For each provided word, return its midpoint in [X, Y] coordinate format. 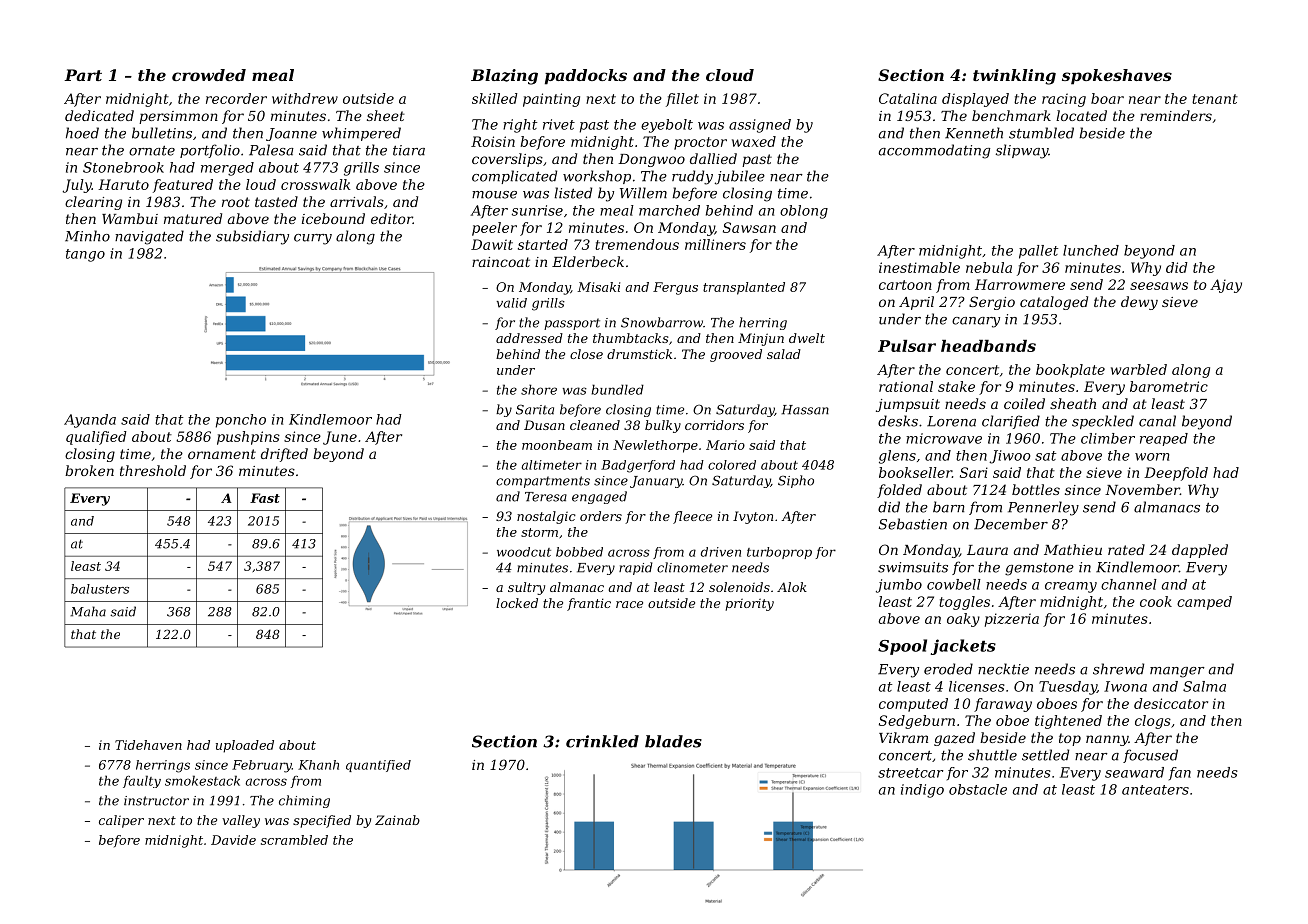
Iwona [1125, 686]
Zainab [397, 820]
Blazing [504, 77]
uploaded [245, 746]
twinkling [1014, 77]
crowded [209, 75]
